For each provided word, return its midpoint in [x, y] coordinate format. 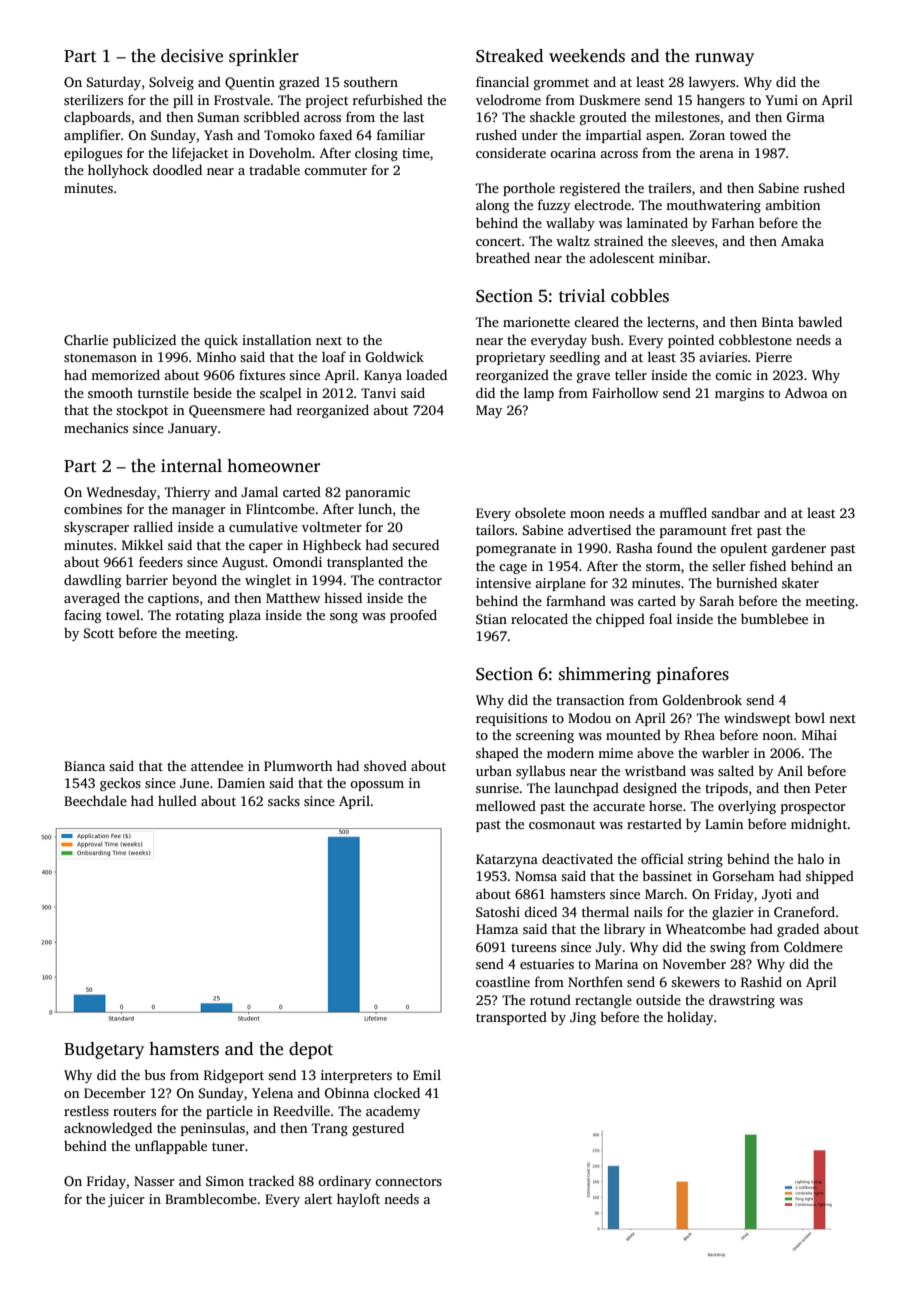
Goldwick [395, 356]
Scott [99, 633]
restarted [654, 823]
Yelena [272, 1092]
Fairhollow [625, 392]
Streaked [509, 56]
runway [724, 59]
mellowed [506, 805]
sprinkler [264, 57]
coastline [503, 981]
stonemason [100, 357]
